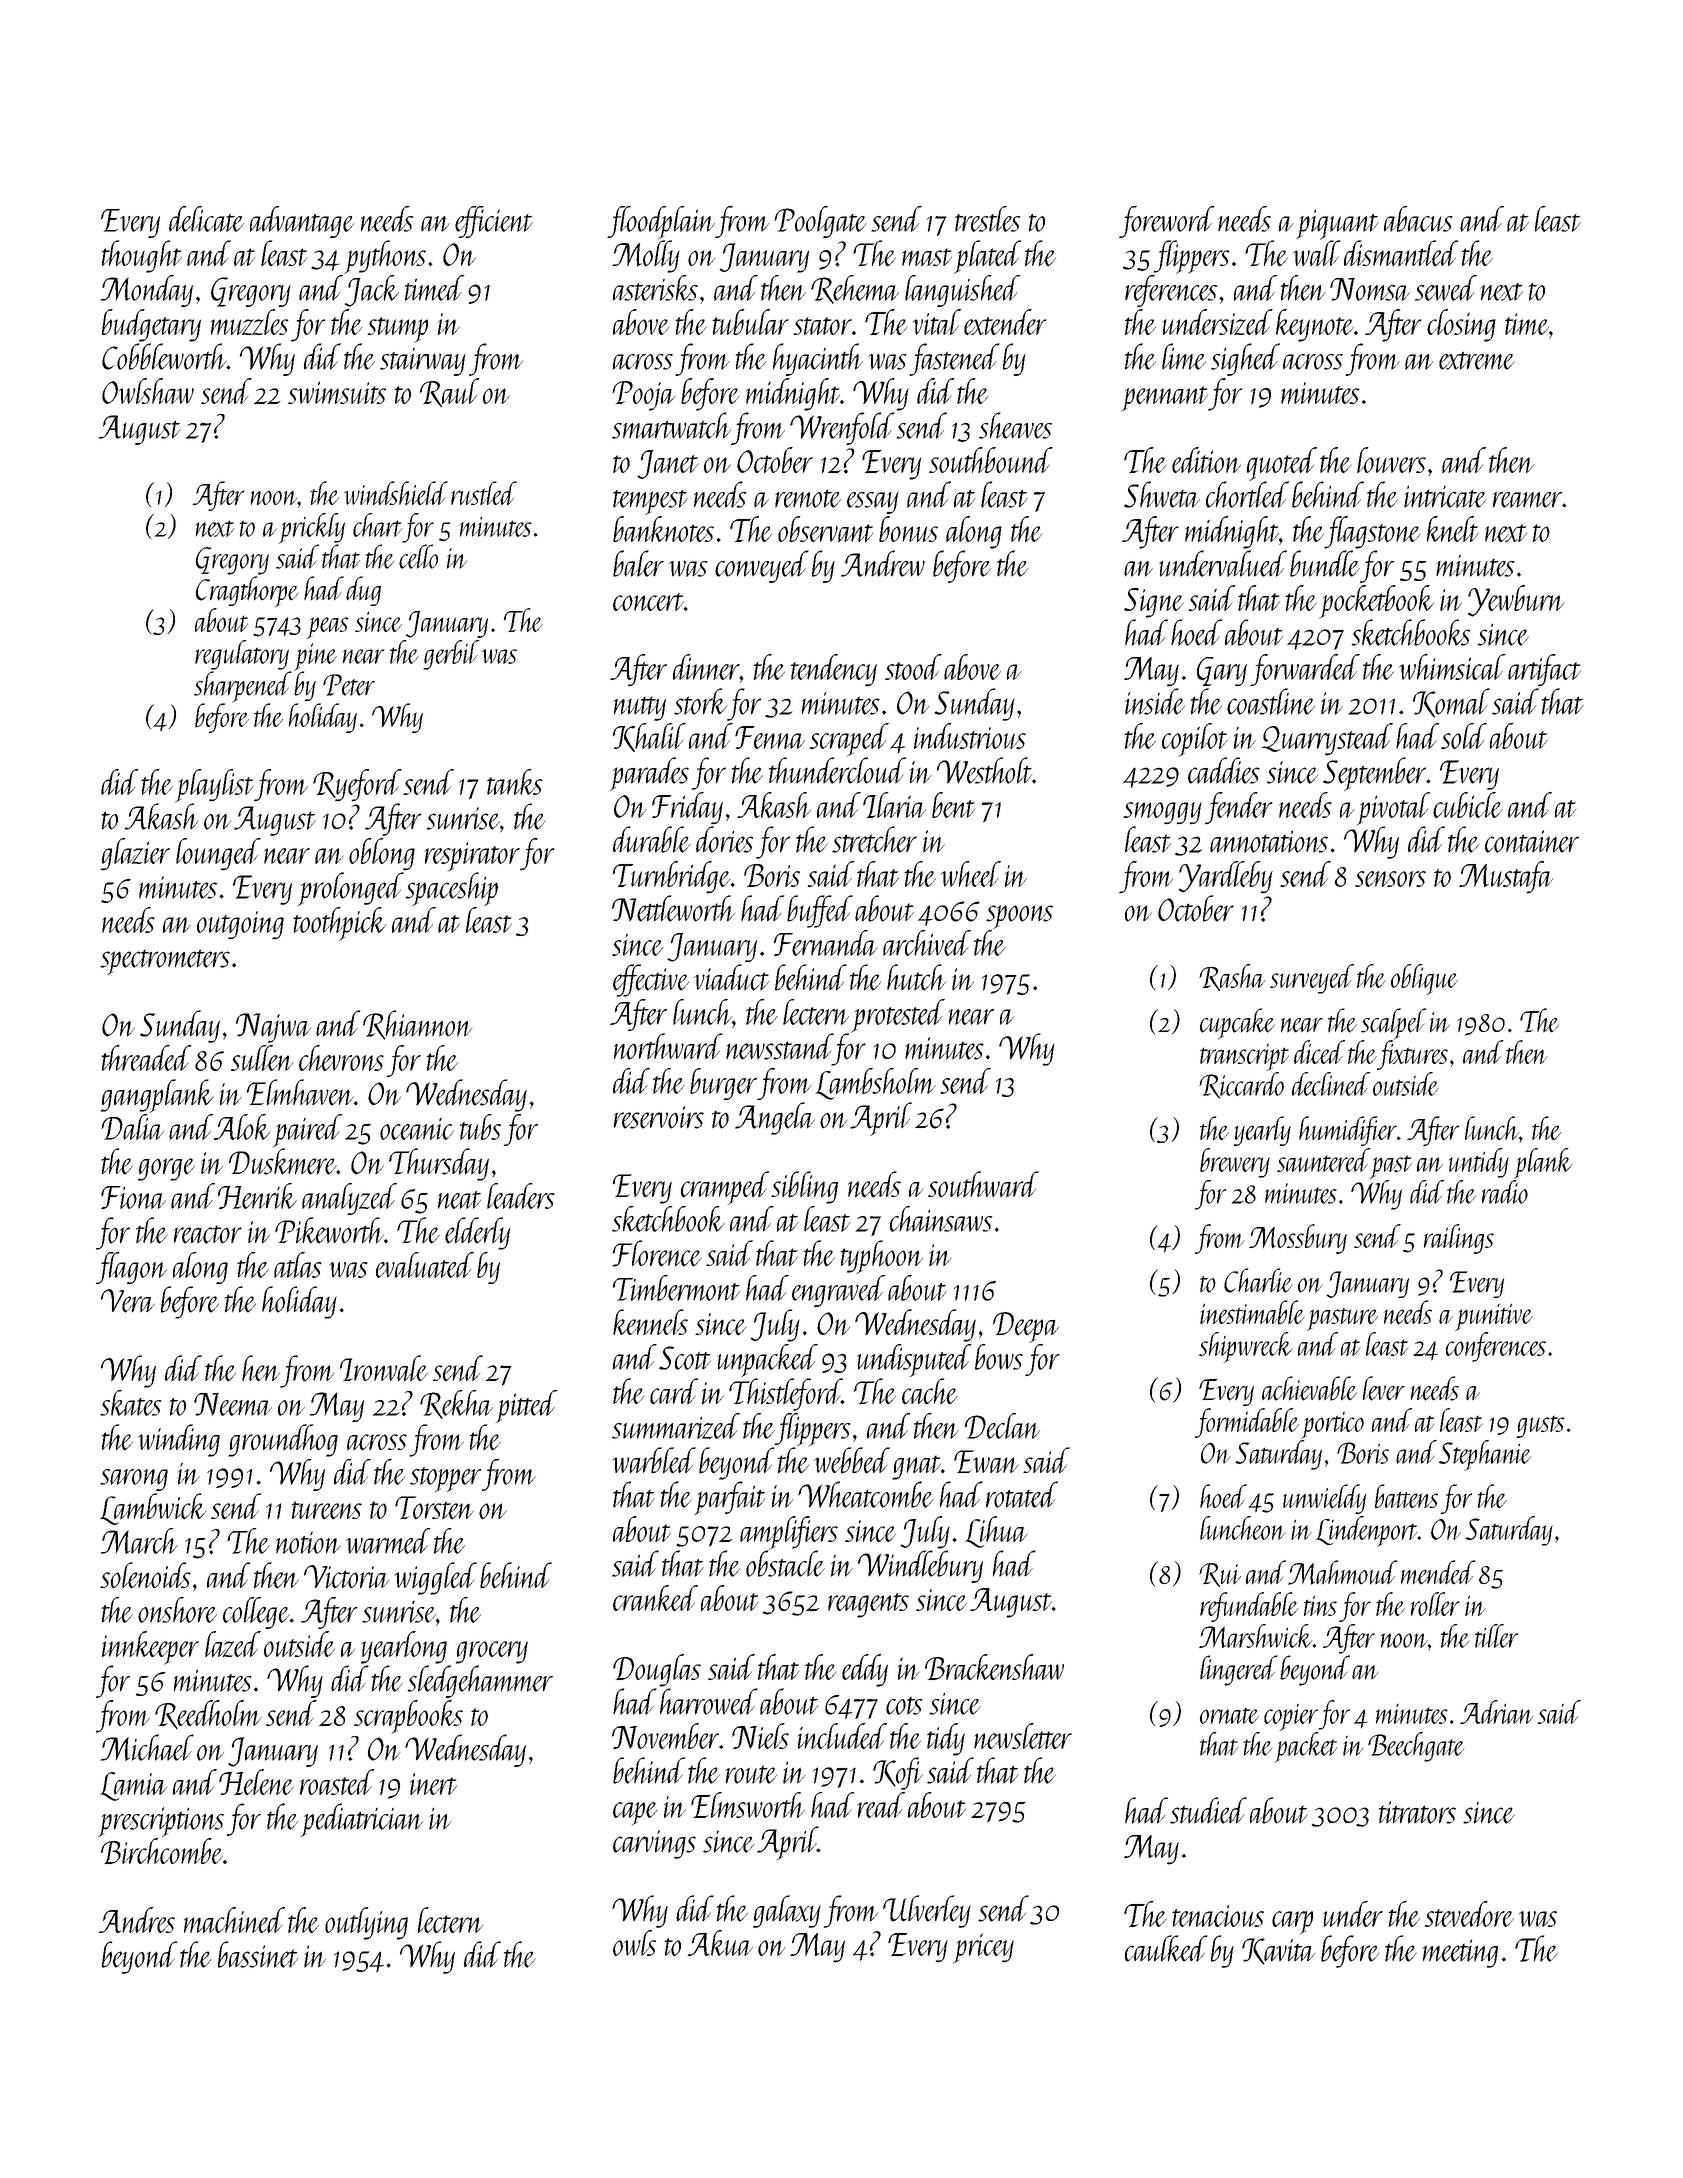 Image resolution: width=1683 pixels, height=2178 pixels. I want to click on Ironvale, so click(384, 1368).
